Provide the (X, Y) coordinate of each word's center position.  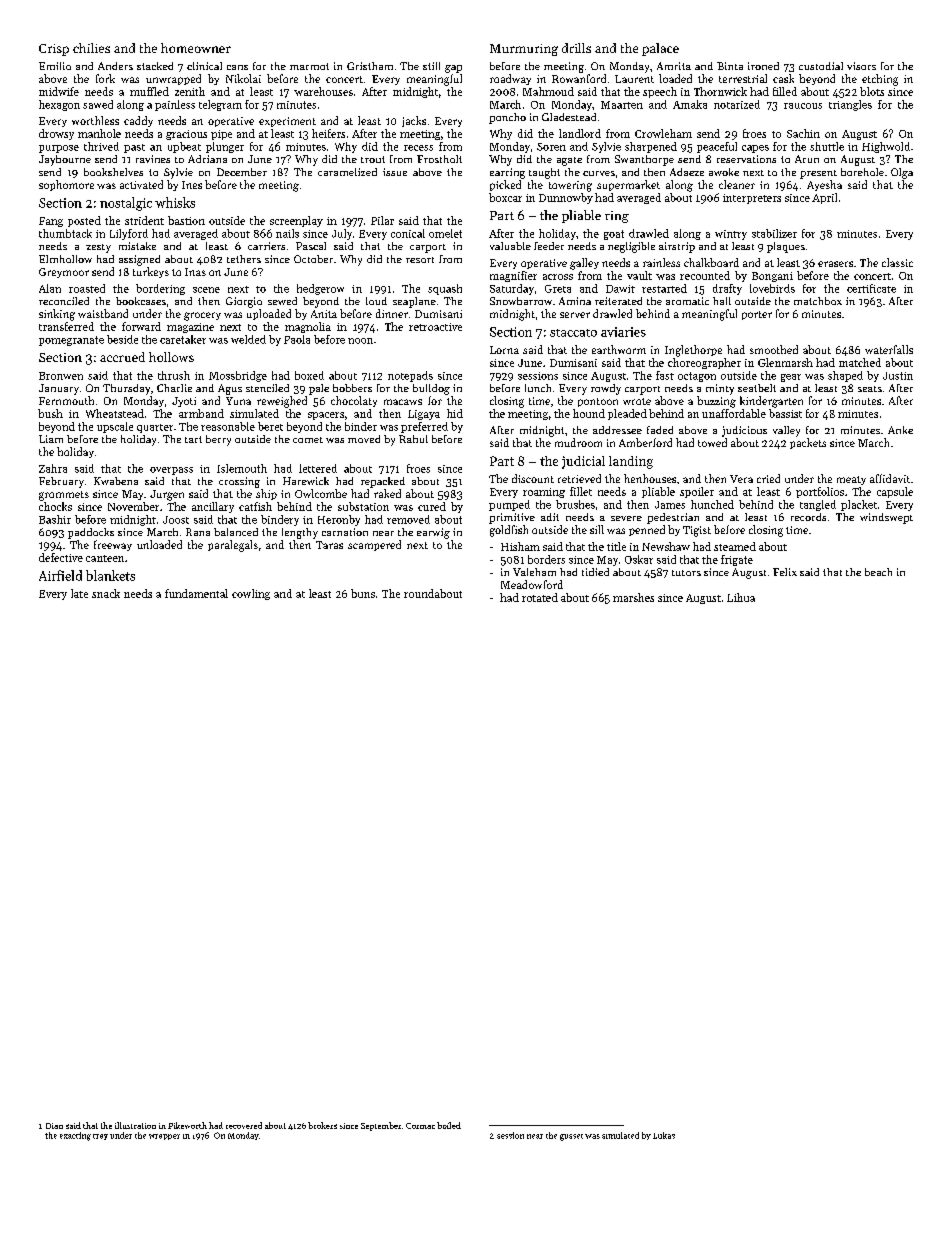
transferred (66, 326)
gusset (571, 1137)
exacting (75, 1136)
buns (363, 593)
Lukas (664, 1135)
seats (870, 389)
